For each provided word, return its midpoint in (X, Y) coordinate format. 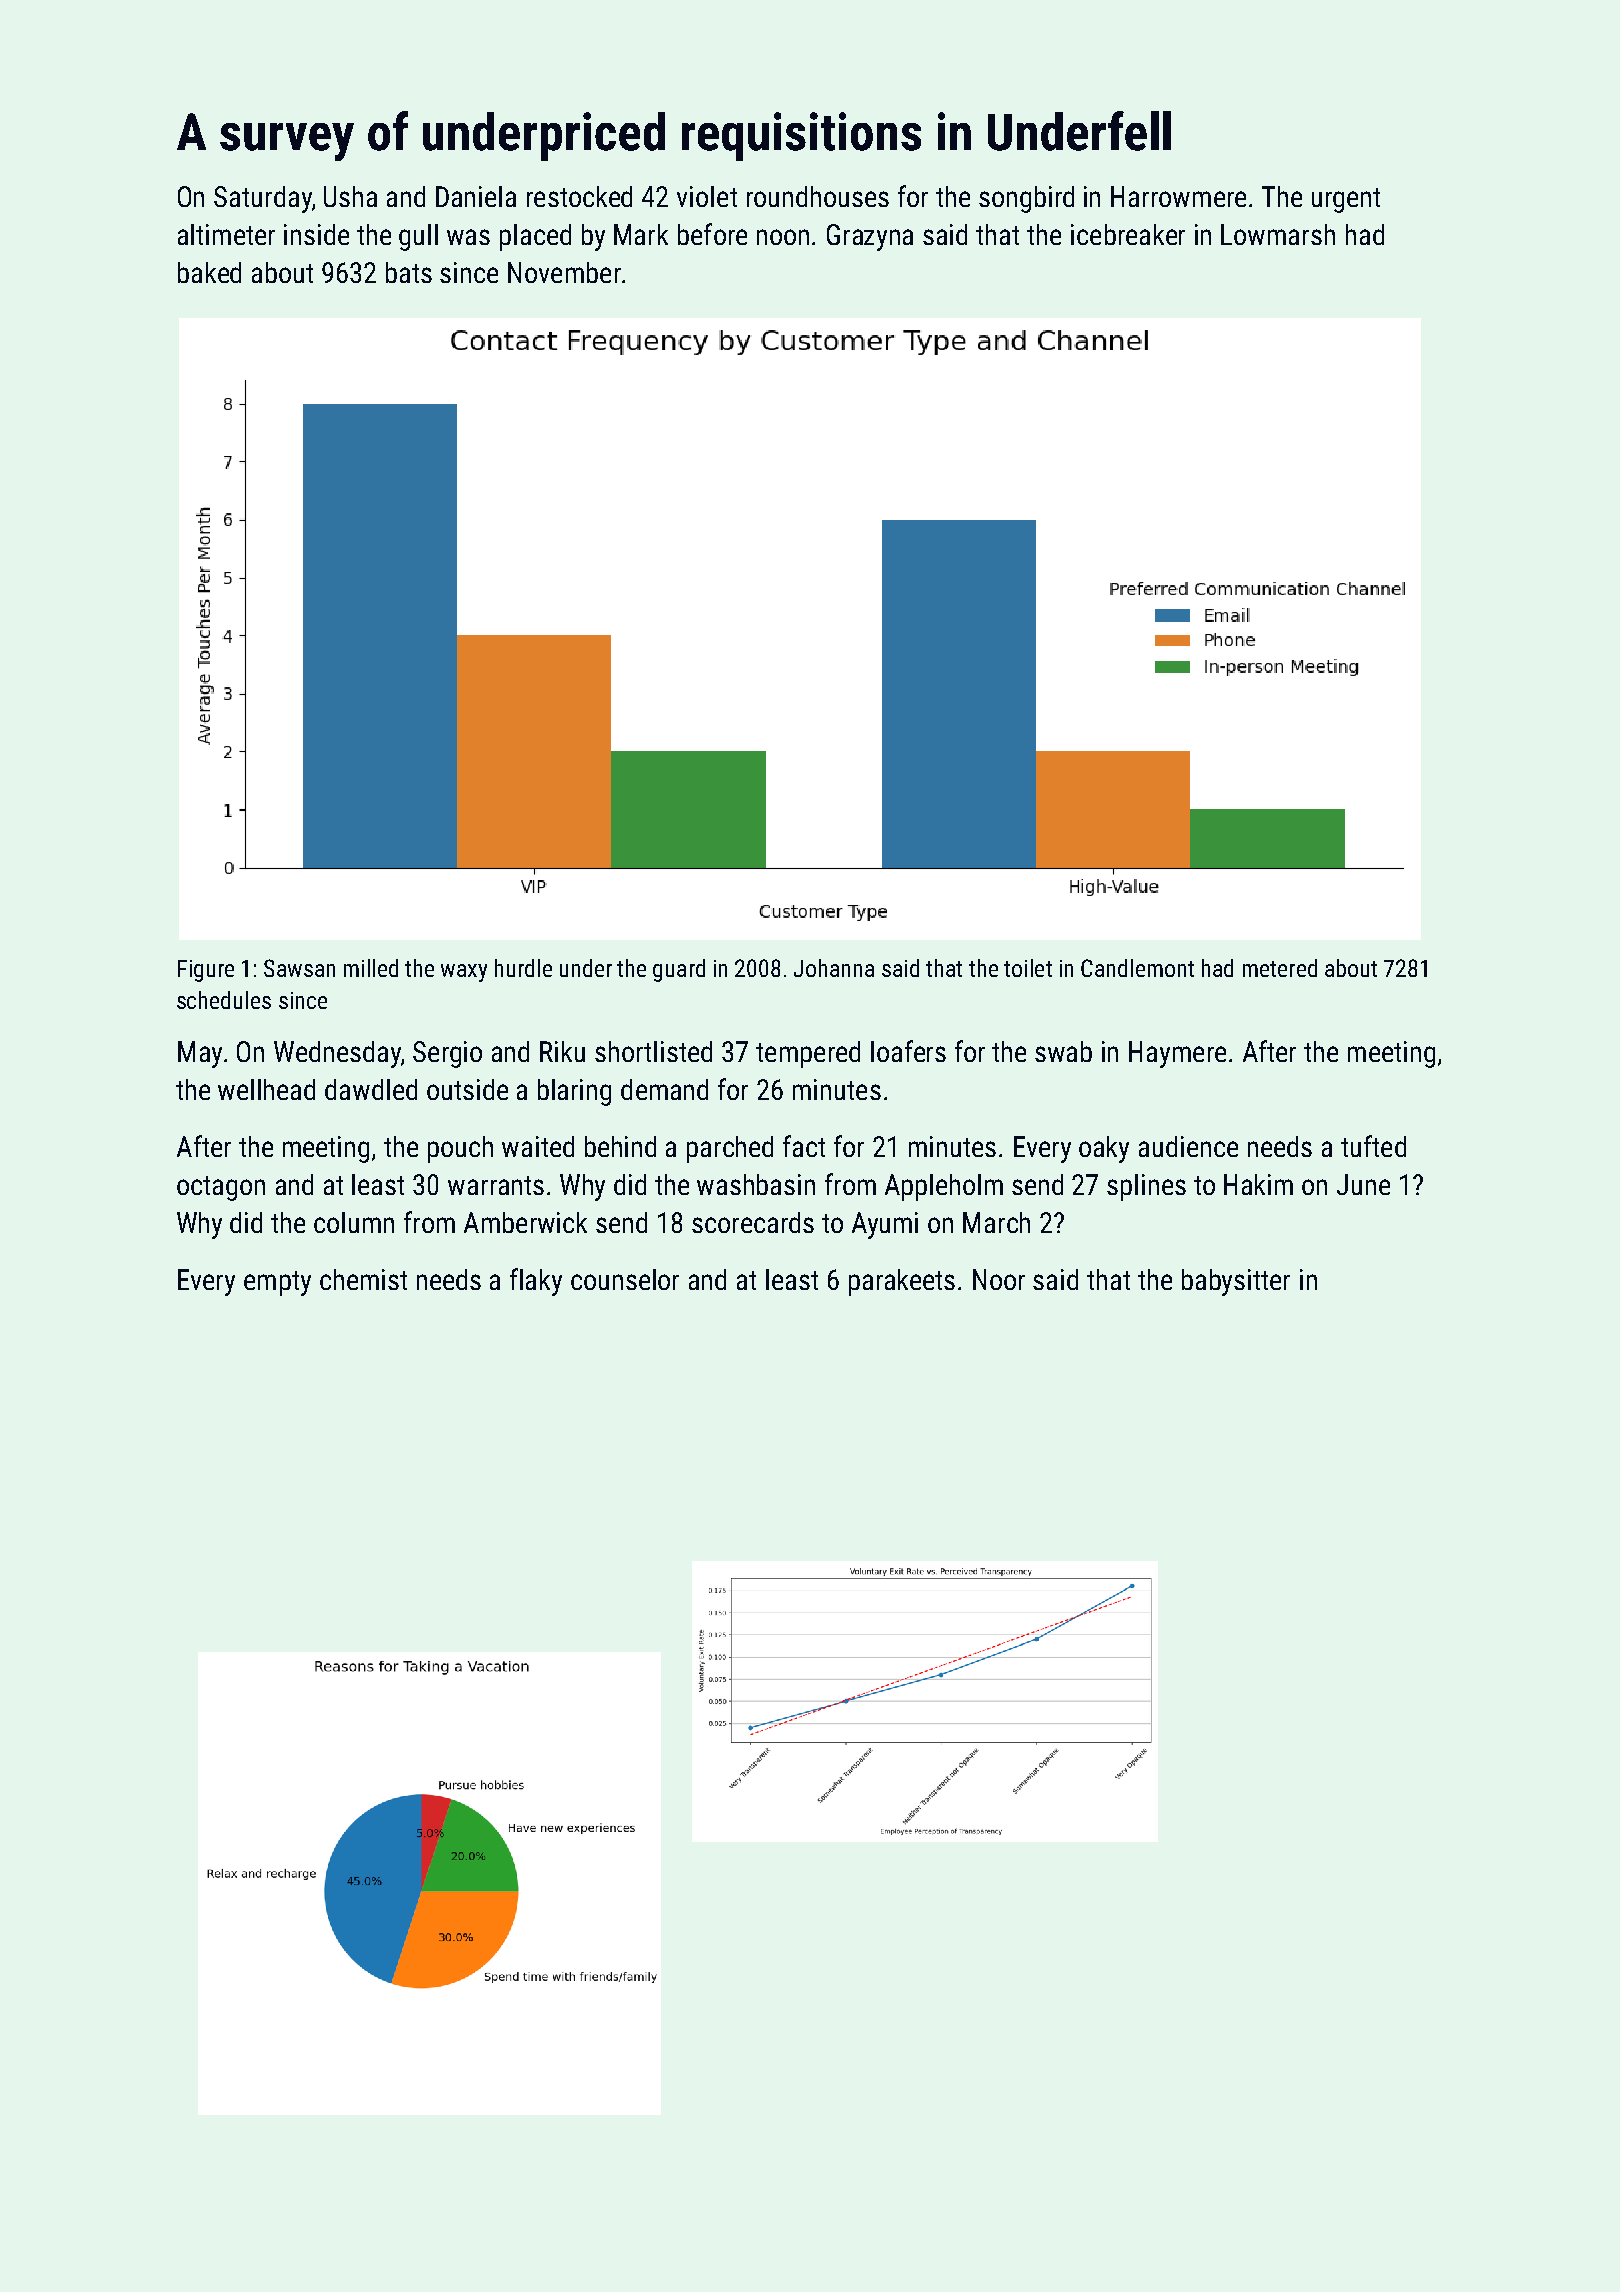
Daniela (476, 196)
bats (409, 272)
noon (783, 237)
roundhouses (818, 196)
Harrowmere (1178, 196)
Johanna (834, 968)
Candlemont (1137, 968)
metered (1280, 968)
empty (277, 1283)
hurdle (523, 968)
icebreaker (1128, 234)
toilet (1028, 968)
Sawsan (299, 968)
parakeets (902, 1282)
